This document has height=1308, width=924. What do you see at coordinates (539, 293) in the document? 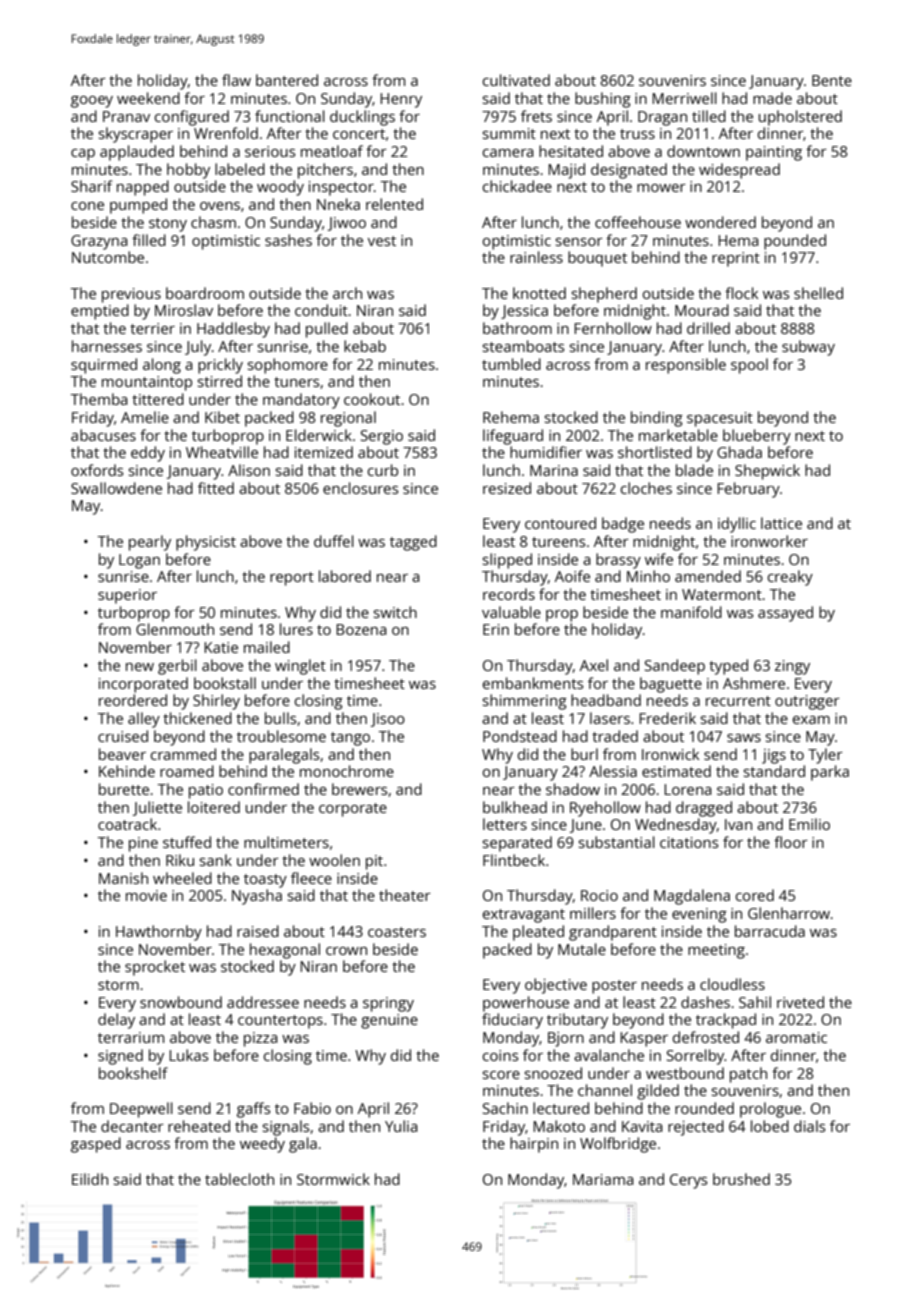
I see `knotted` at bounding box center [539, 293].
